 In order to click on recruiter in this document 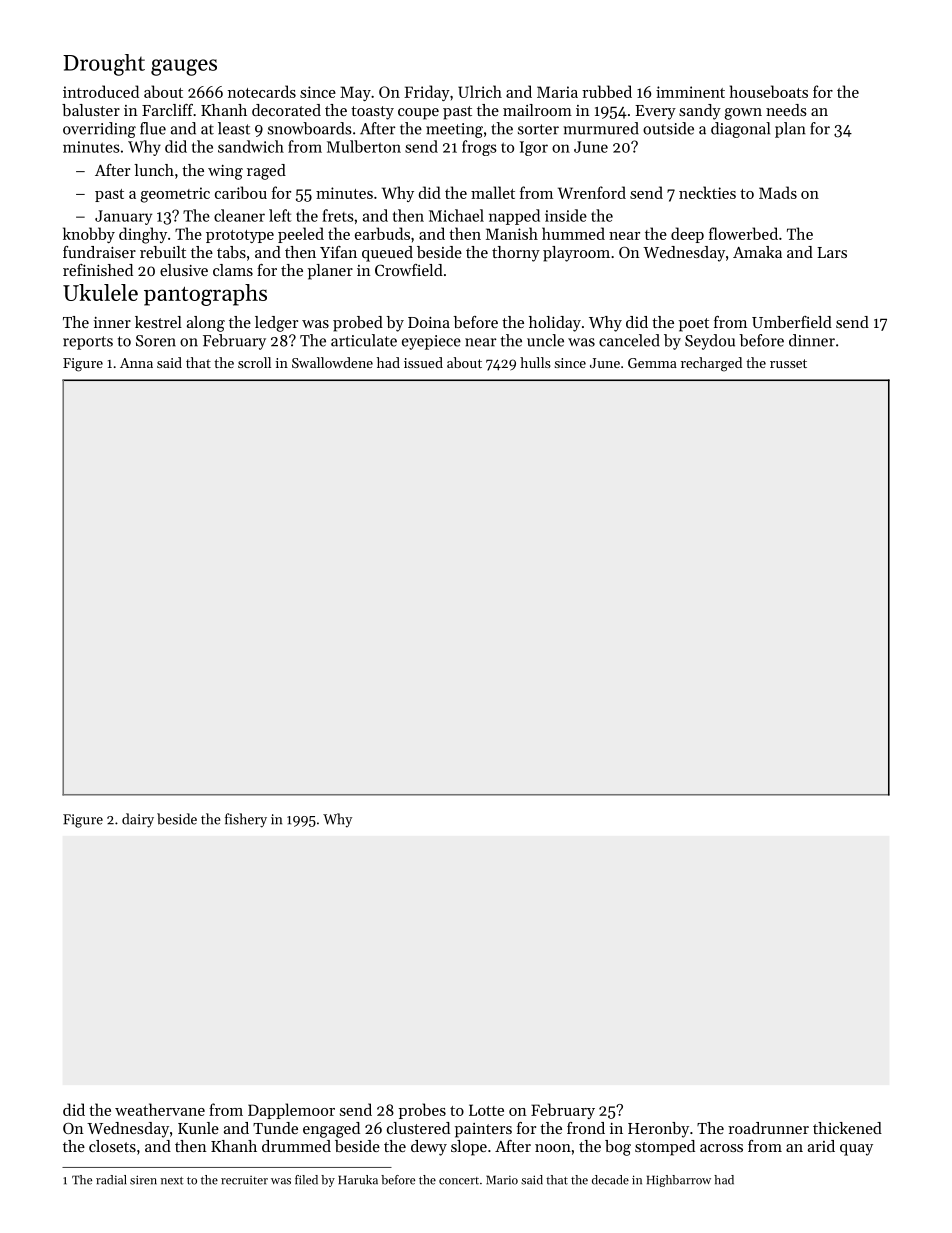, I will do `click(244, 1180)`.
